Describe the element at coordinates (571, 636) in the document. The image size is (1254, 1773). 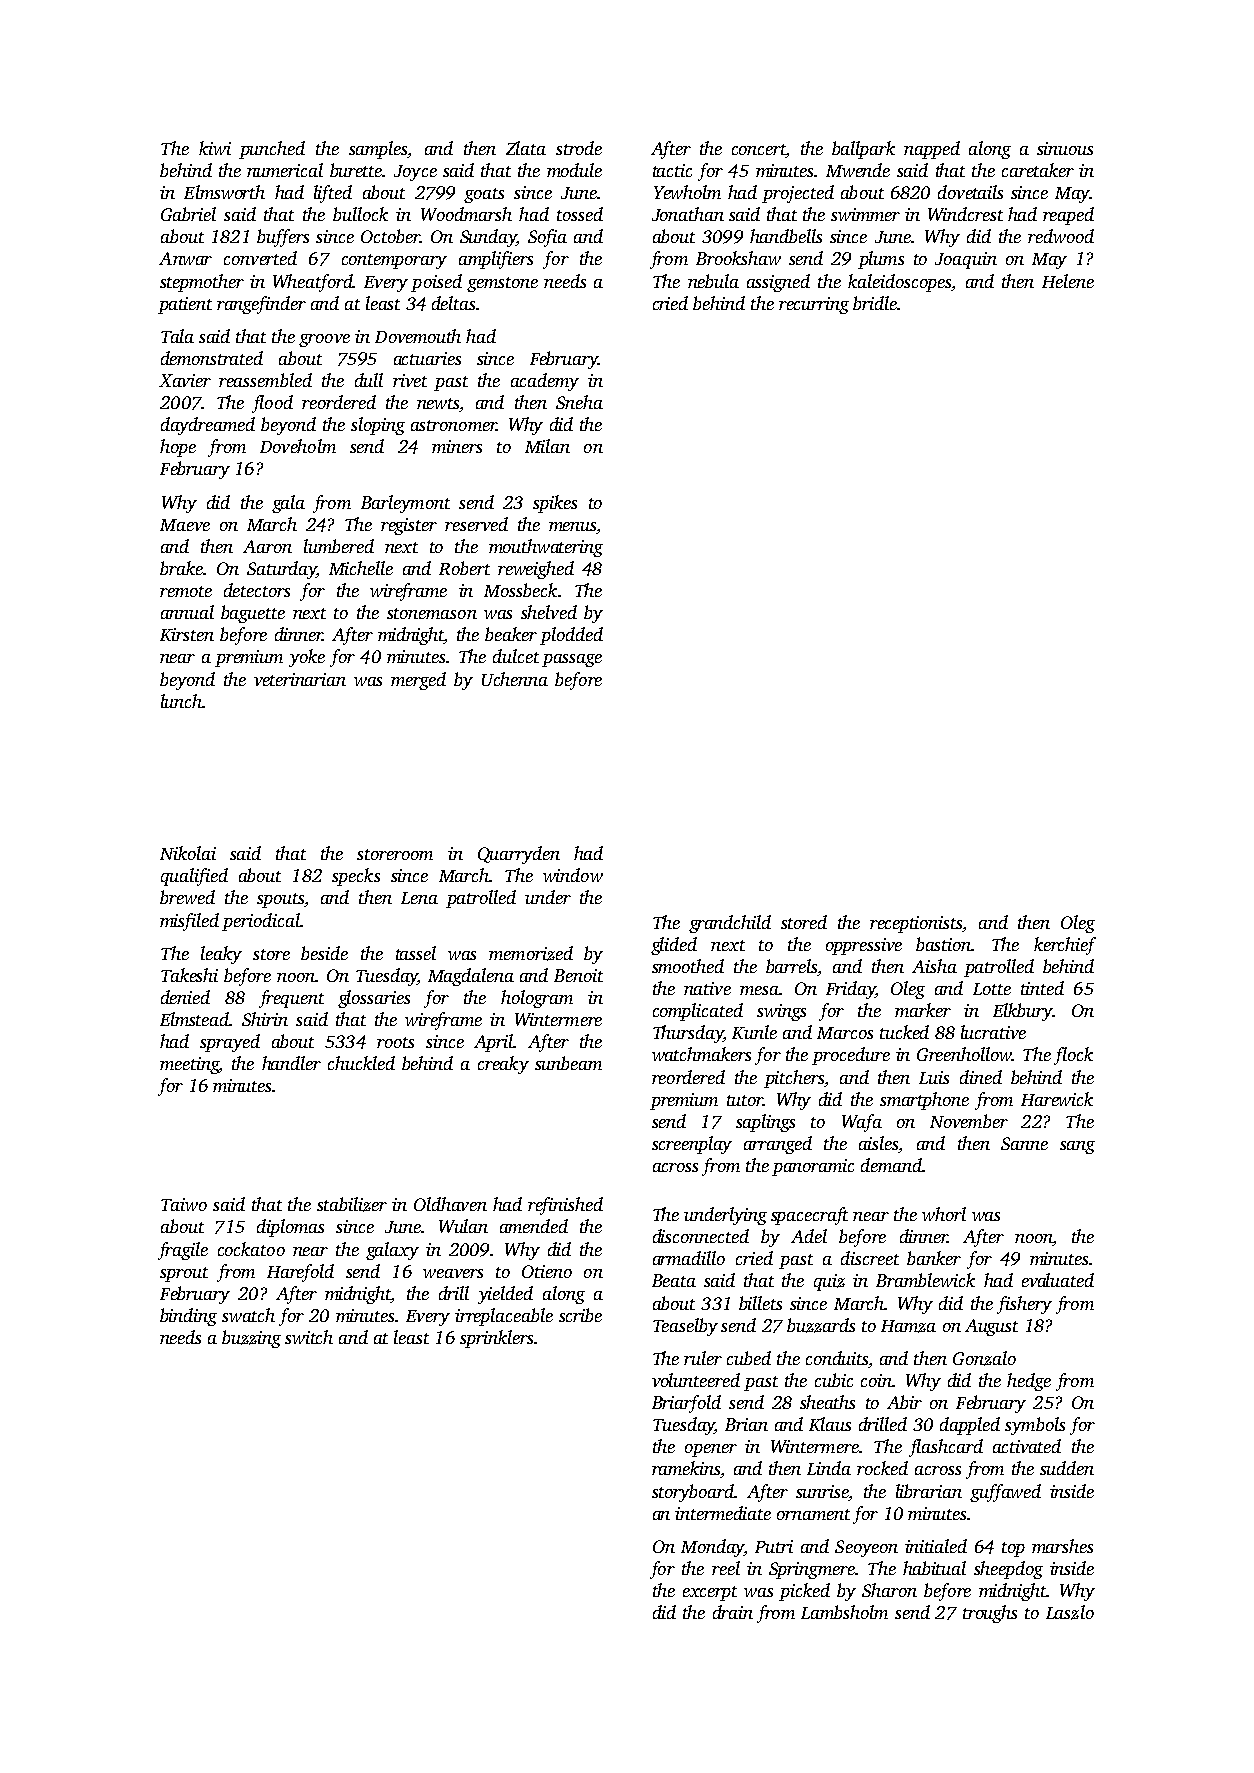
I see `plodded` at that location.
